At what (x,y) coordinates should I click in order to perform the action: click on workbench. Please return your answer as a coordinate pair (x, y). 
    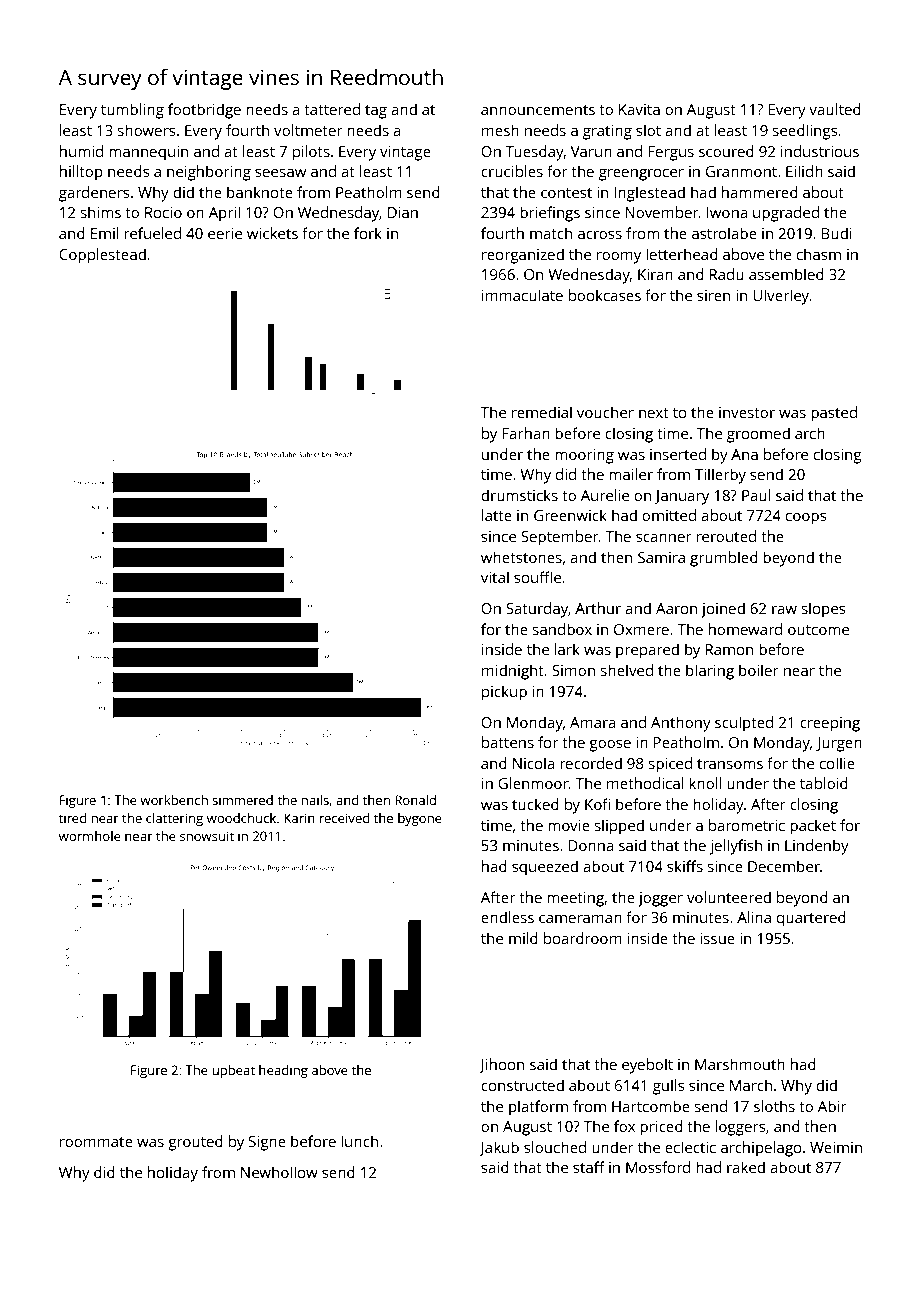
    Looking at the image, I should click on (174, 800).
